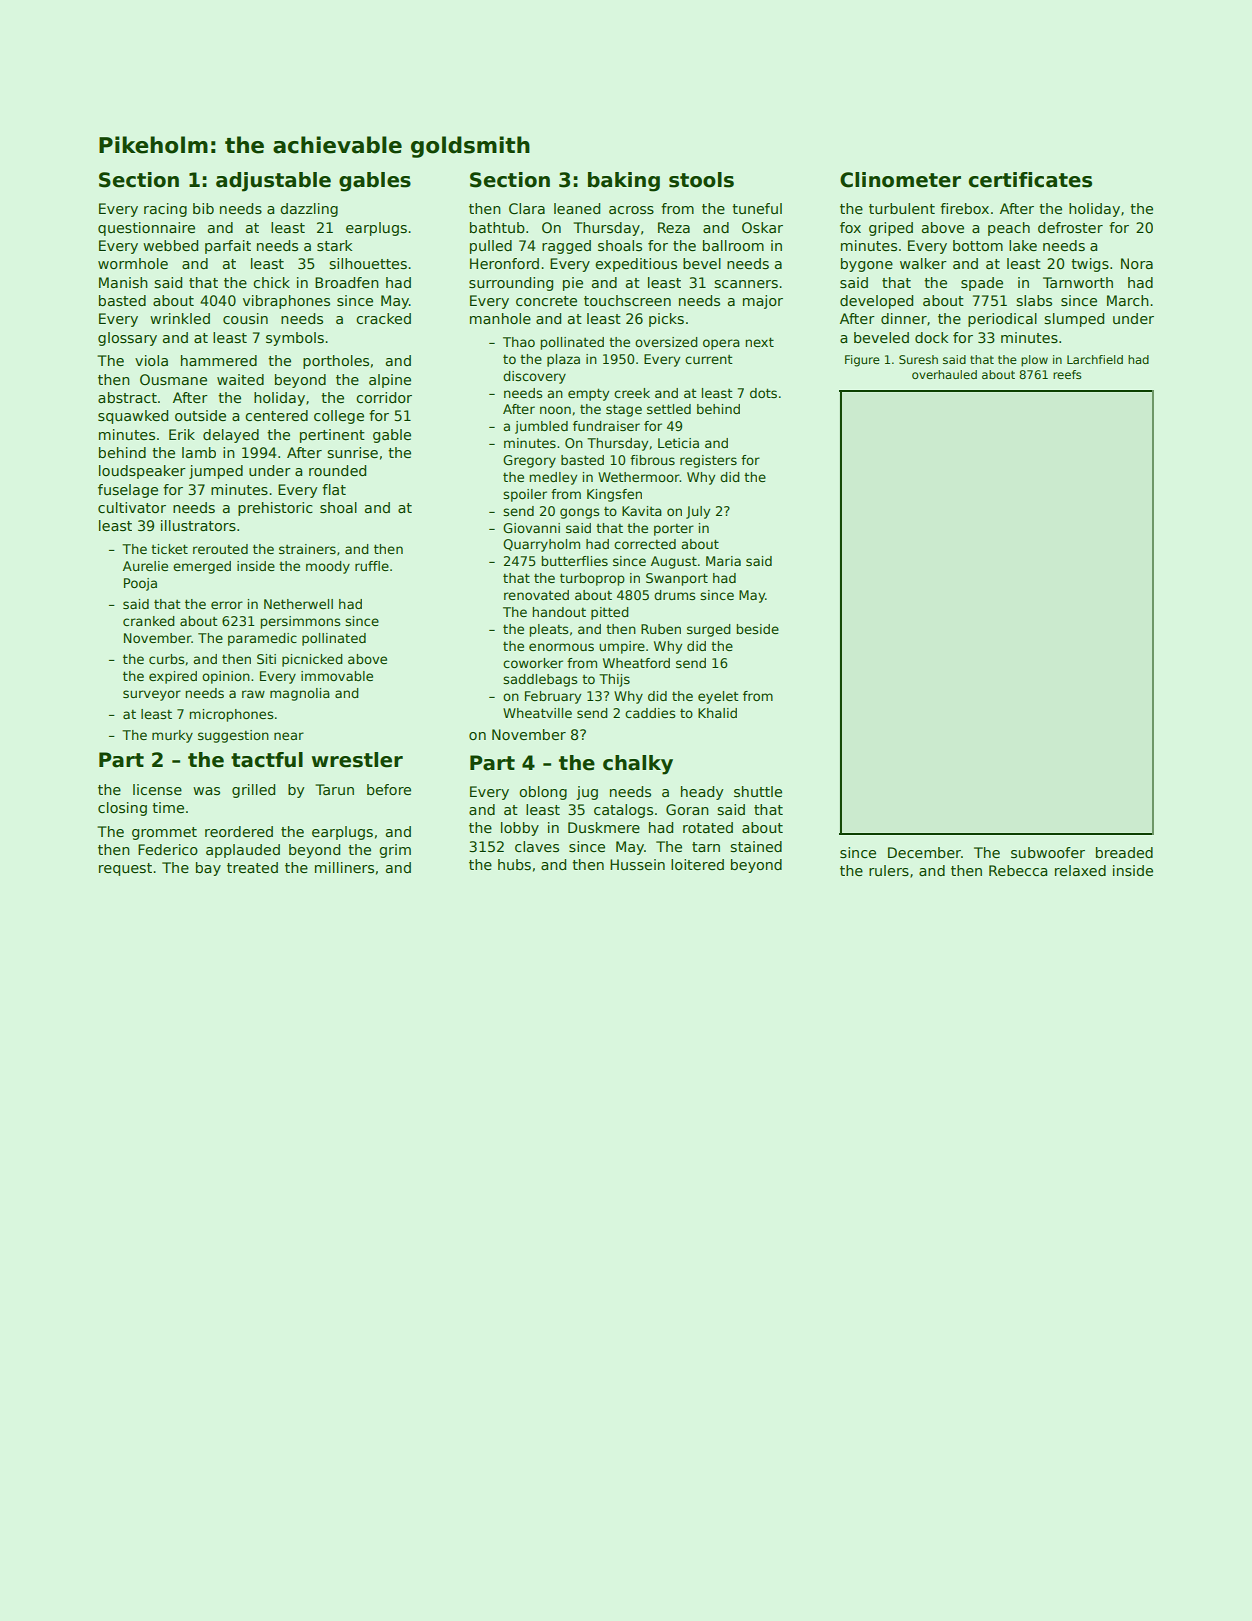 The image size is (1252, 1621). What do you see at coordinates (273, 182) in the screenshot?
I see `adjustable` at bounding box center [273, 182].
